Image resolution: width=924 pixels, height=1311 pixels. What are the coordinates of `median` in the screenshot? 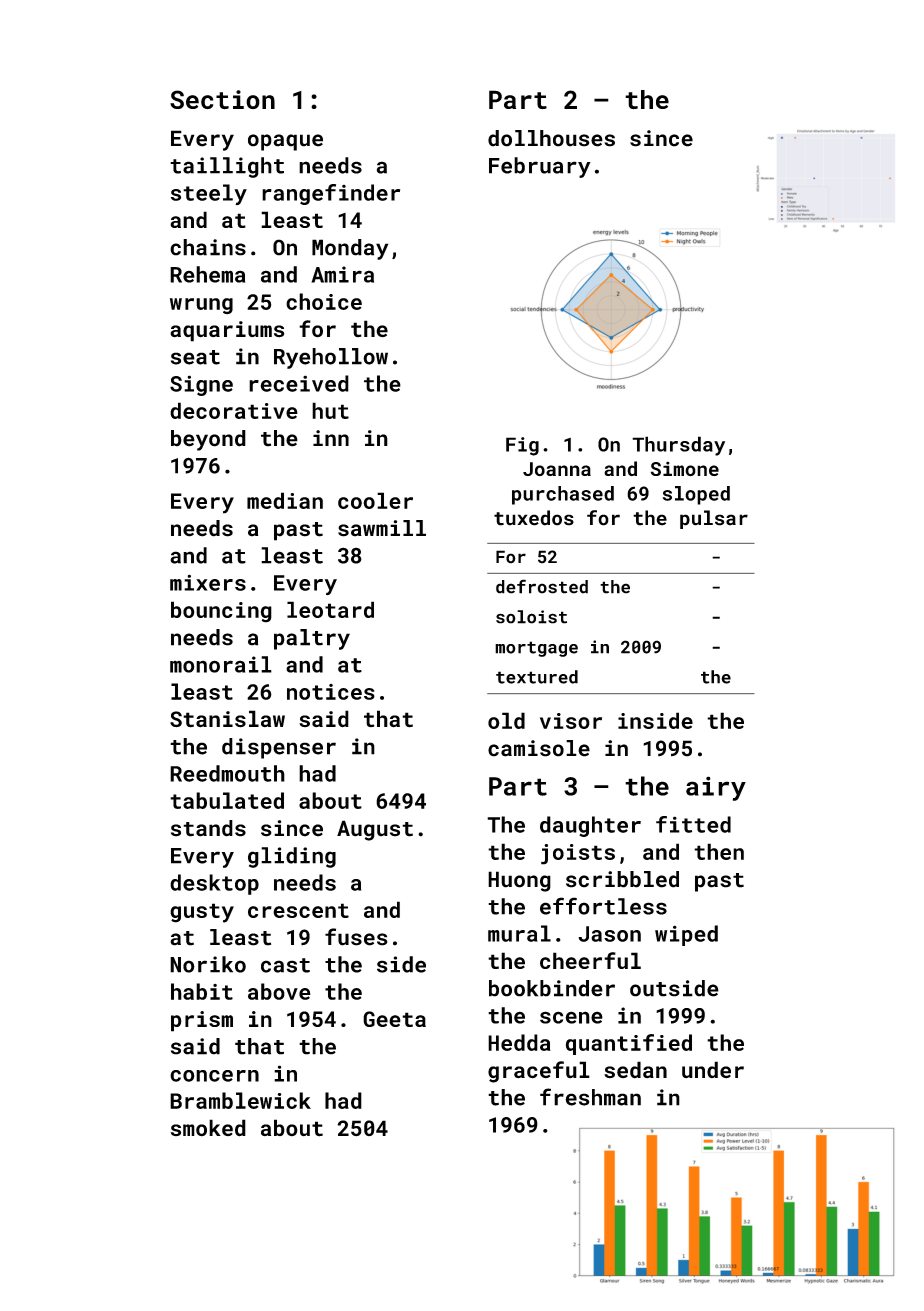 It's located at (285, 500).
